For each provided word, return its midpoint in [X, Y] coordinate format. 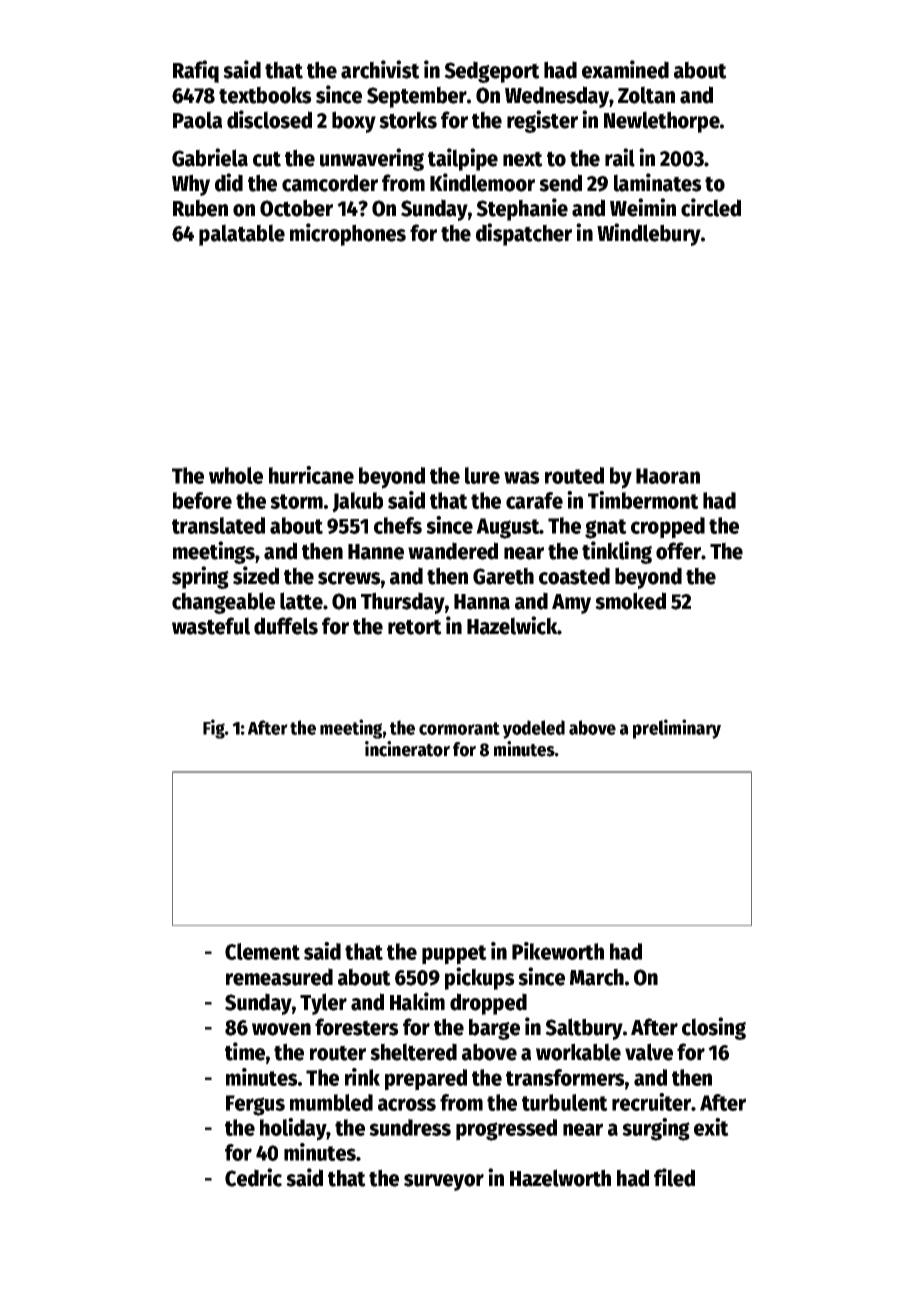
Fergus [255, 1105]
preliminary [677, 729]
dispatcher [524, 234]
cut [267, 159]
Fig [214, 729]
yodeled [534, 729]
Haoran [668, 476]
